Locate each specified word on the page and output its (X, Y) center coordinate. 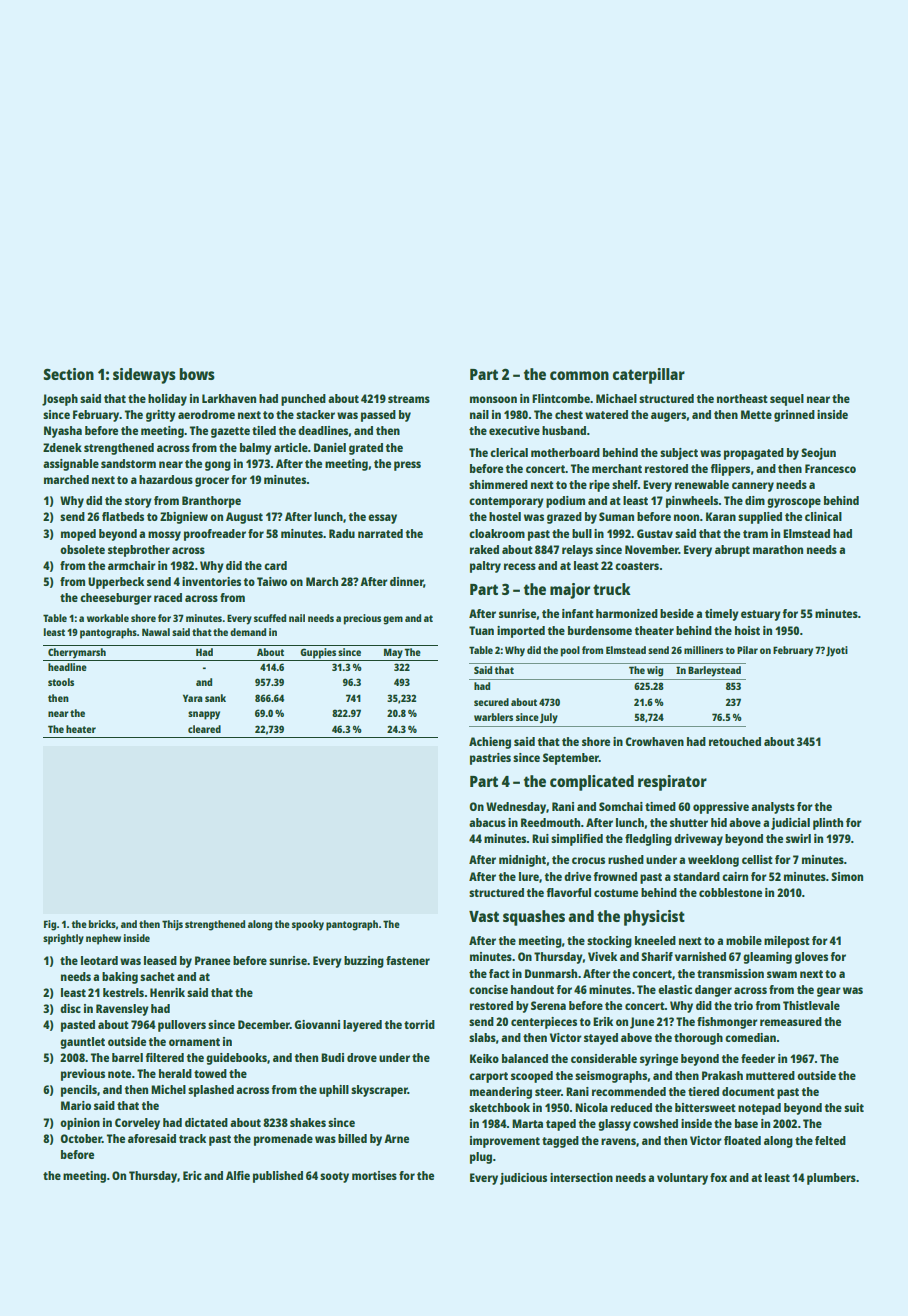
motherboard (565, 452)
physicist (654, 918)
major (570, 591)
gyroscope (794, 503)
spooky (308, 925)
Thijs (172, 925)
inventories (211, 581)
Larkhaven (229, 398)
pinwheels (692, 502)
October (81, 1138)
